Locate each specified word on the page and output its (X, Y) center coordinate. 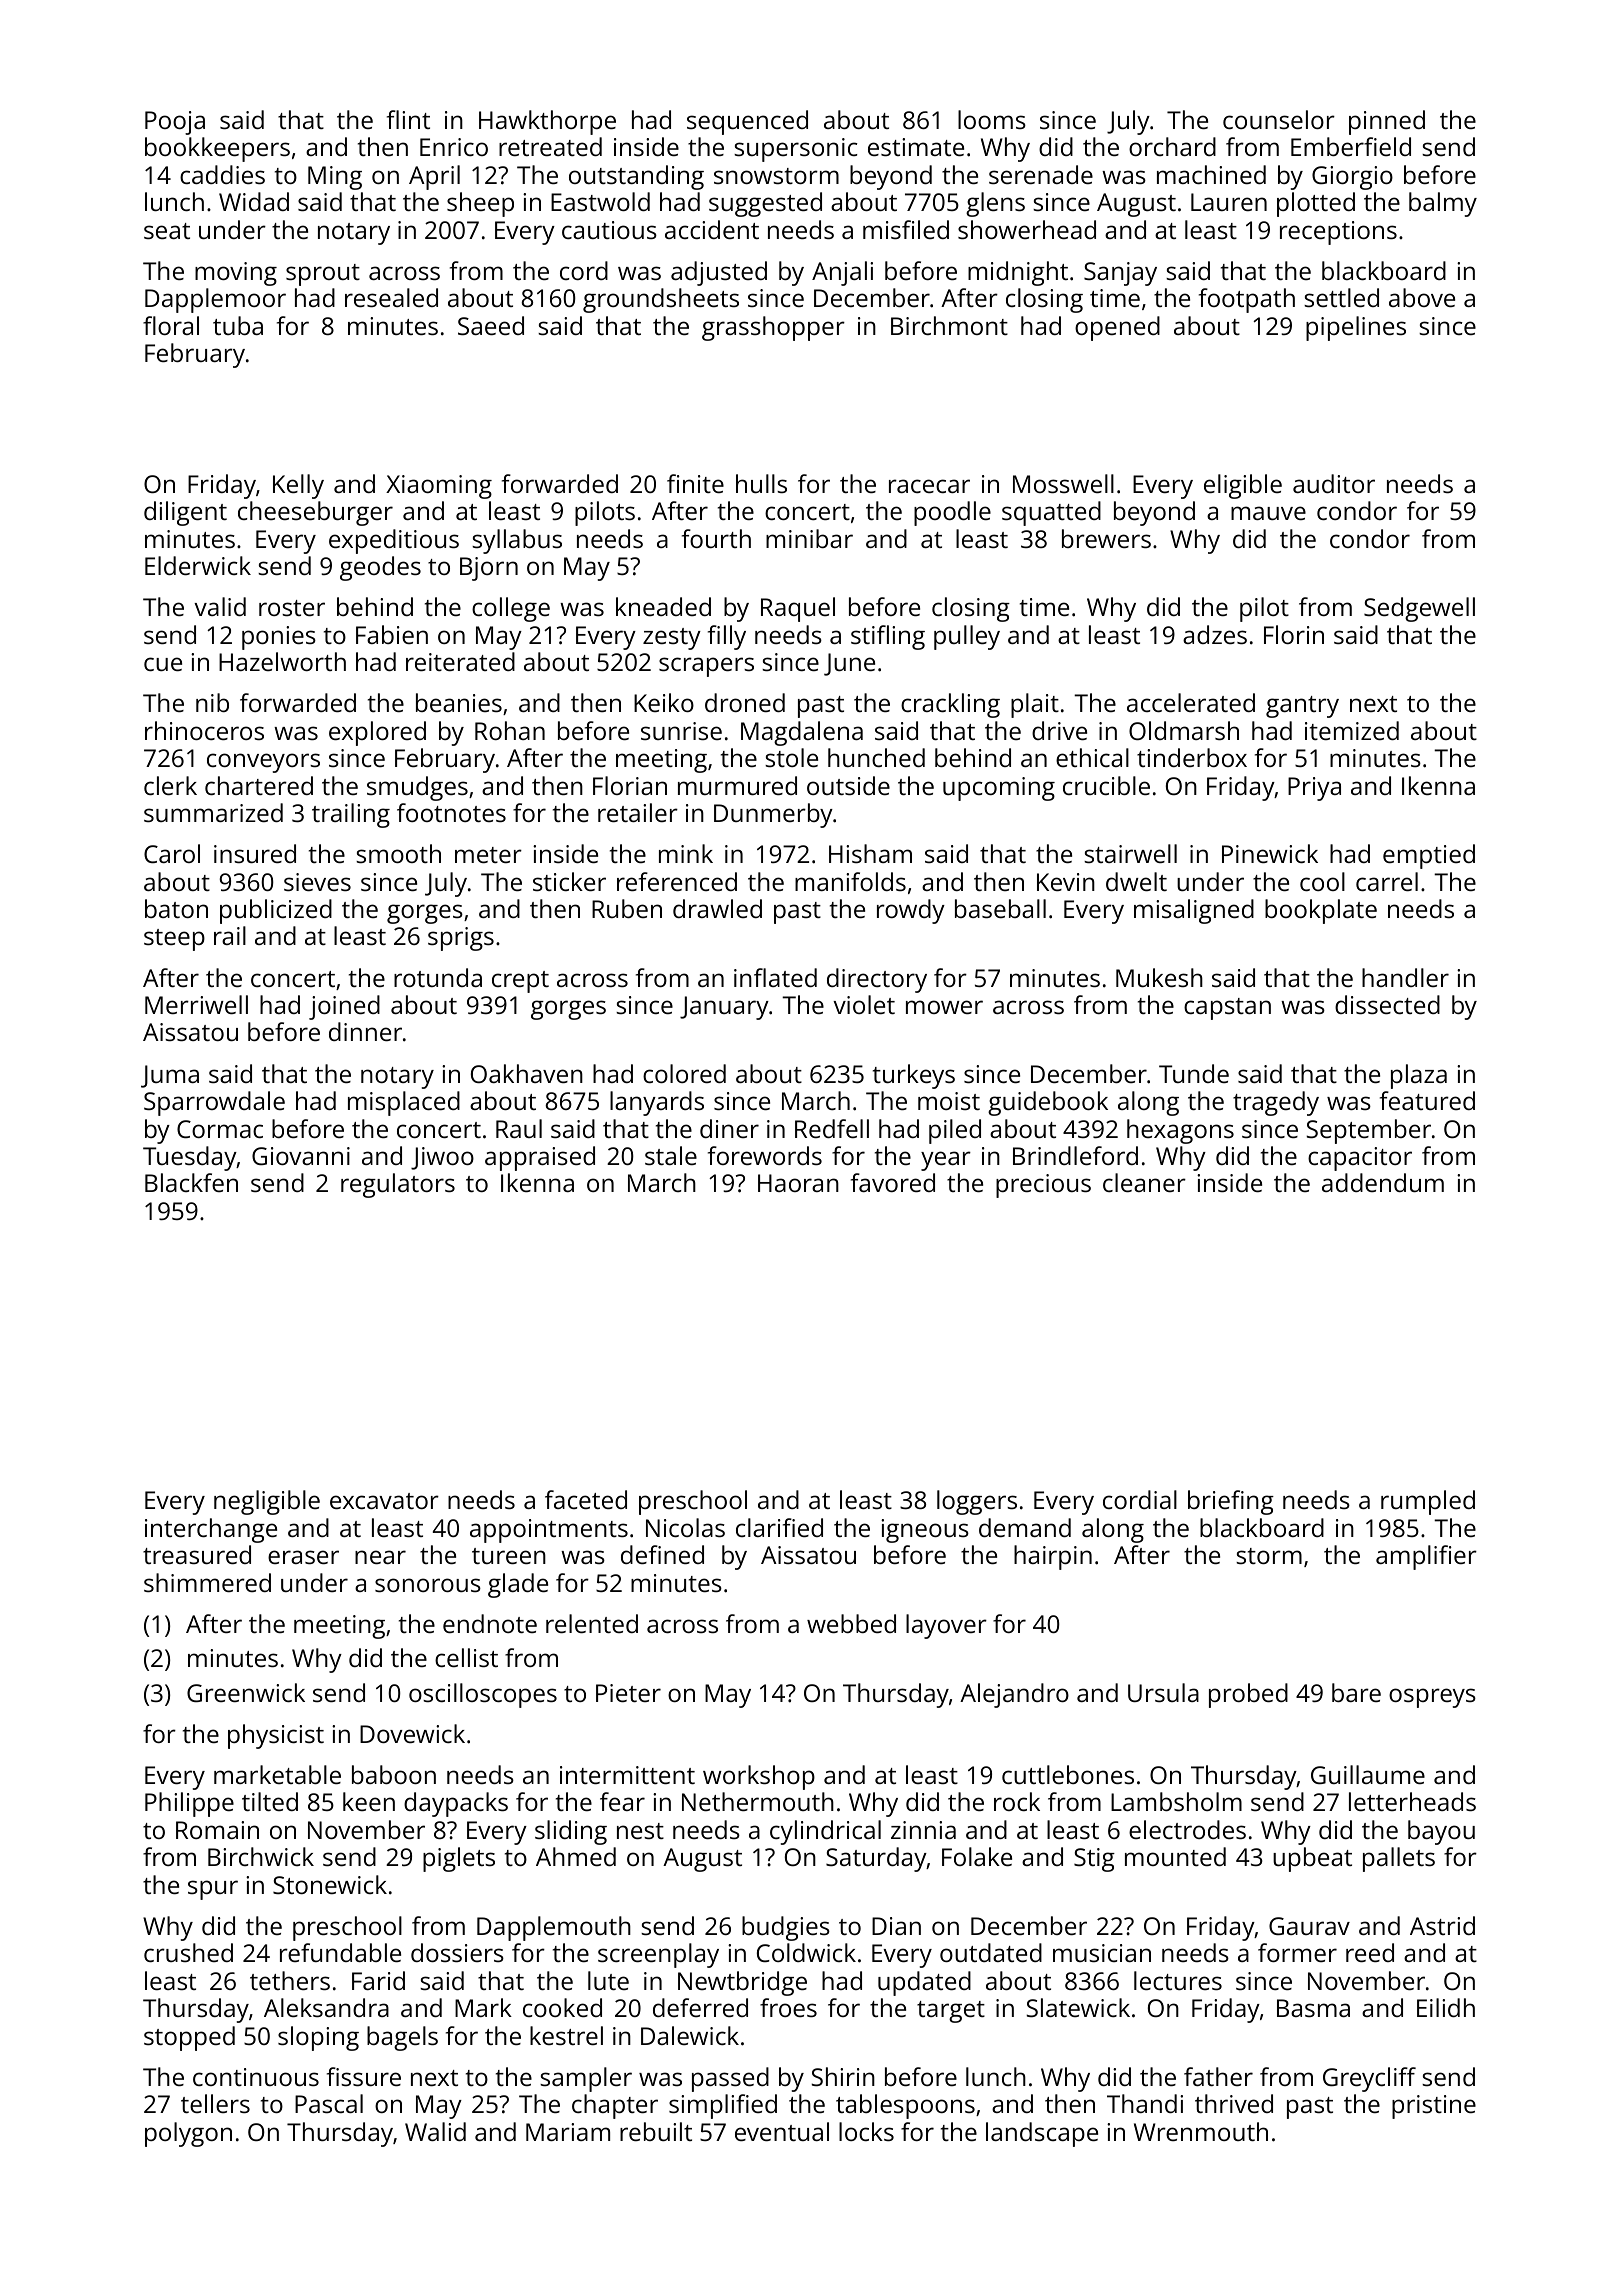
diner (729, 1128)
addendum (1383, 1182)
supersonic (795, 150)
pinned (1387, 122)
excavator (384, 1501)
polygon (188, 2134)
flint (408, 119)
